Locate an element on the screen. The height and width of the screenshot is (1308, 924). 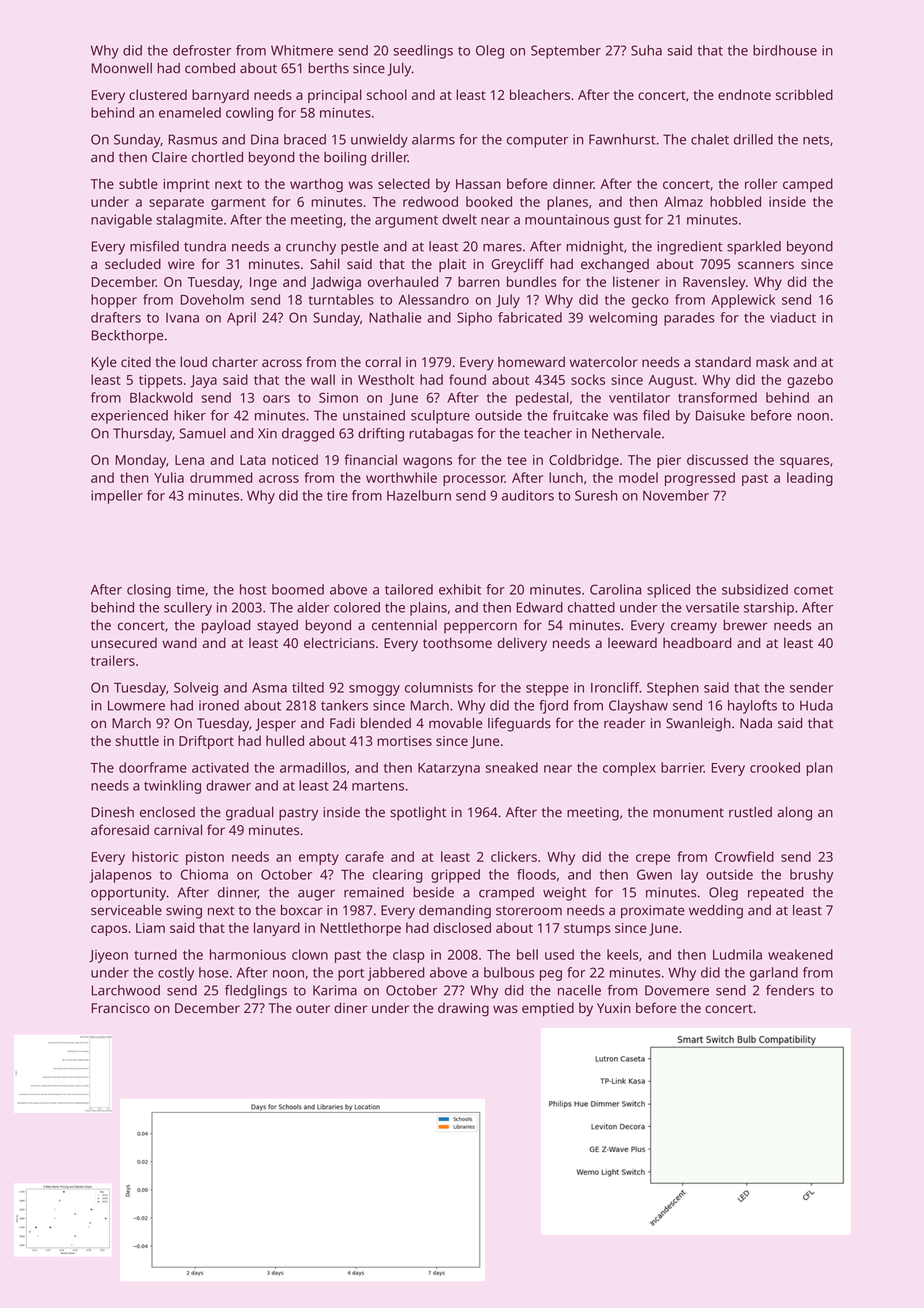
secluded is located at coordinates (133, 263).
